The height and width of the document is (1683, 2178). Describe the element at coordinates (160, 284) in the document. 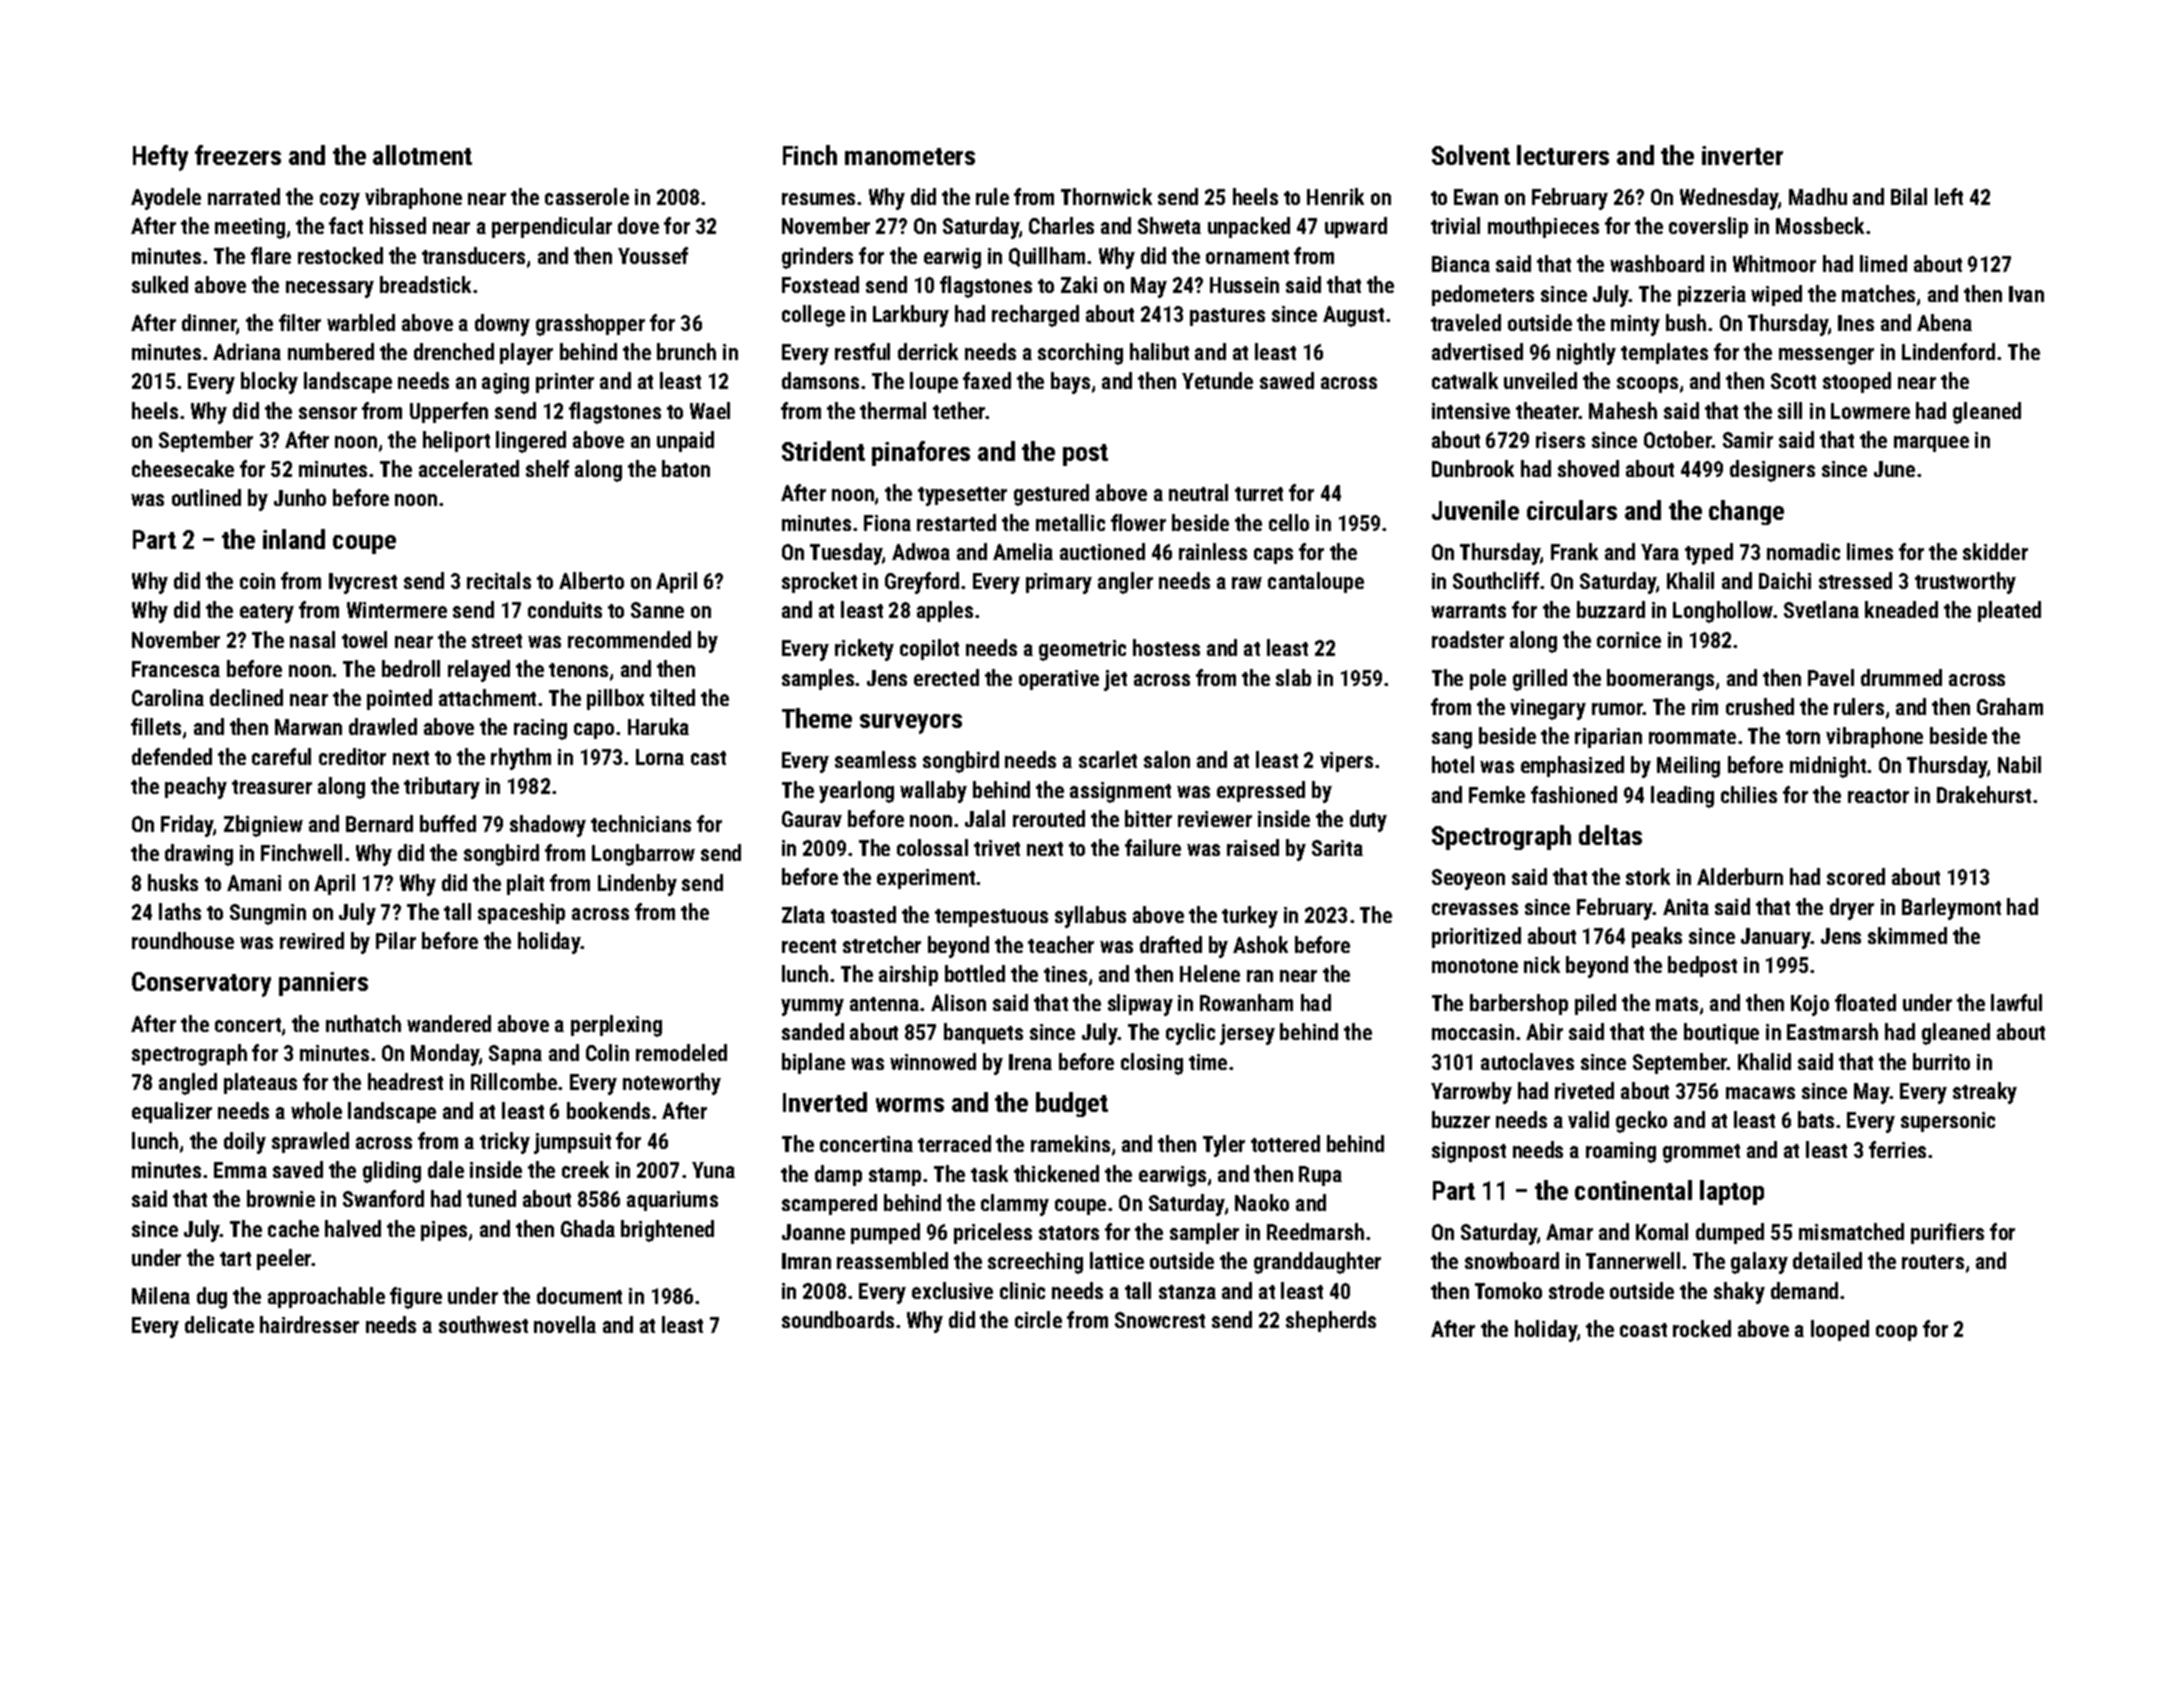

I see `sulked` at that location.
